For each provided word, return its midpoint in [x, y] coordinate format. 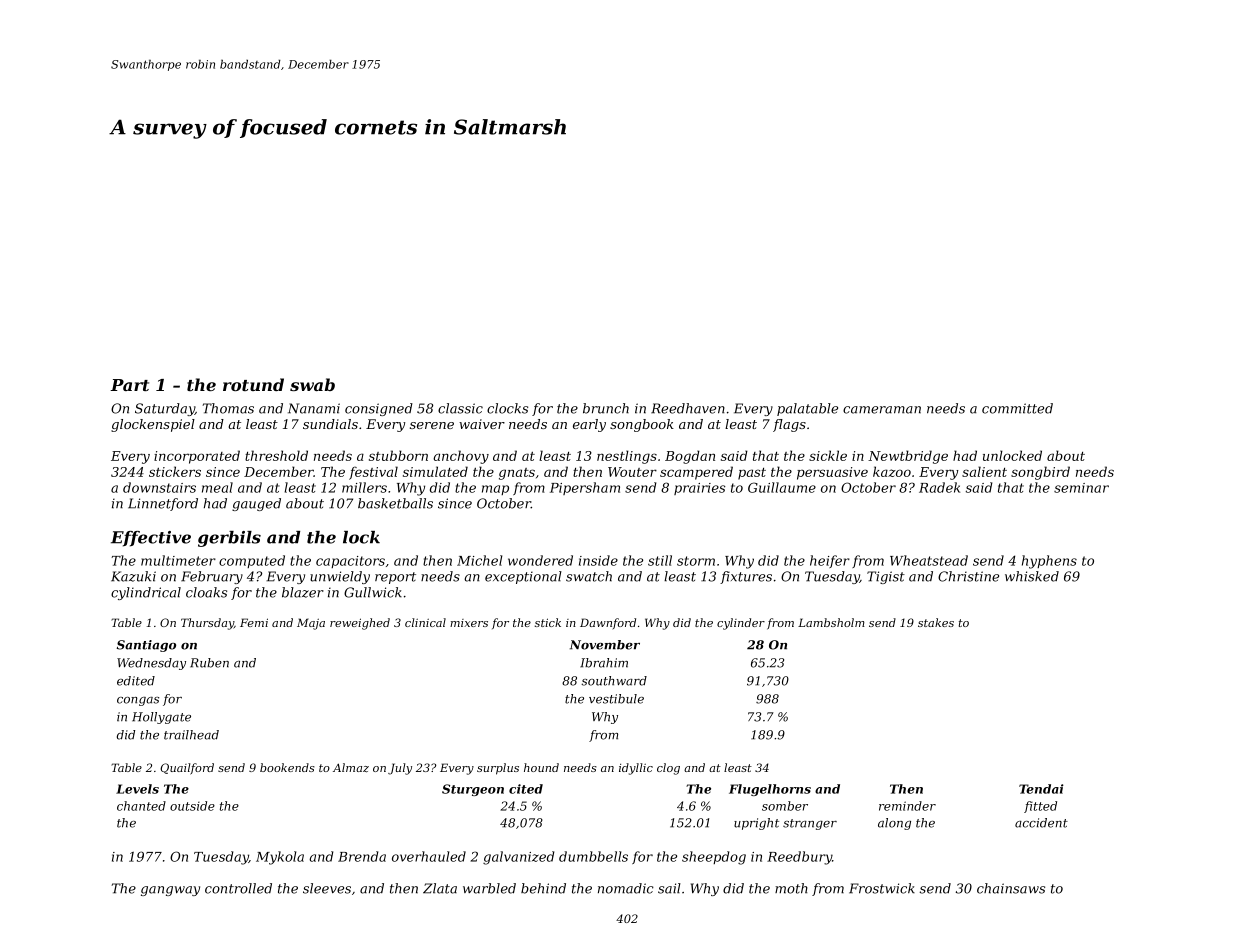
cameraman [882, 410]
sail [669, 888]
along [894, 824]
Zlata [440, 888]
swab [312, 384]
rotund [253, 384]
